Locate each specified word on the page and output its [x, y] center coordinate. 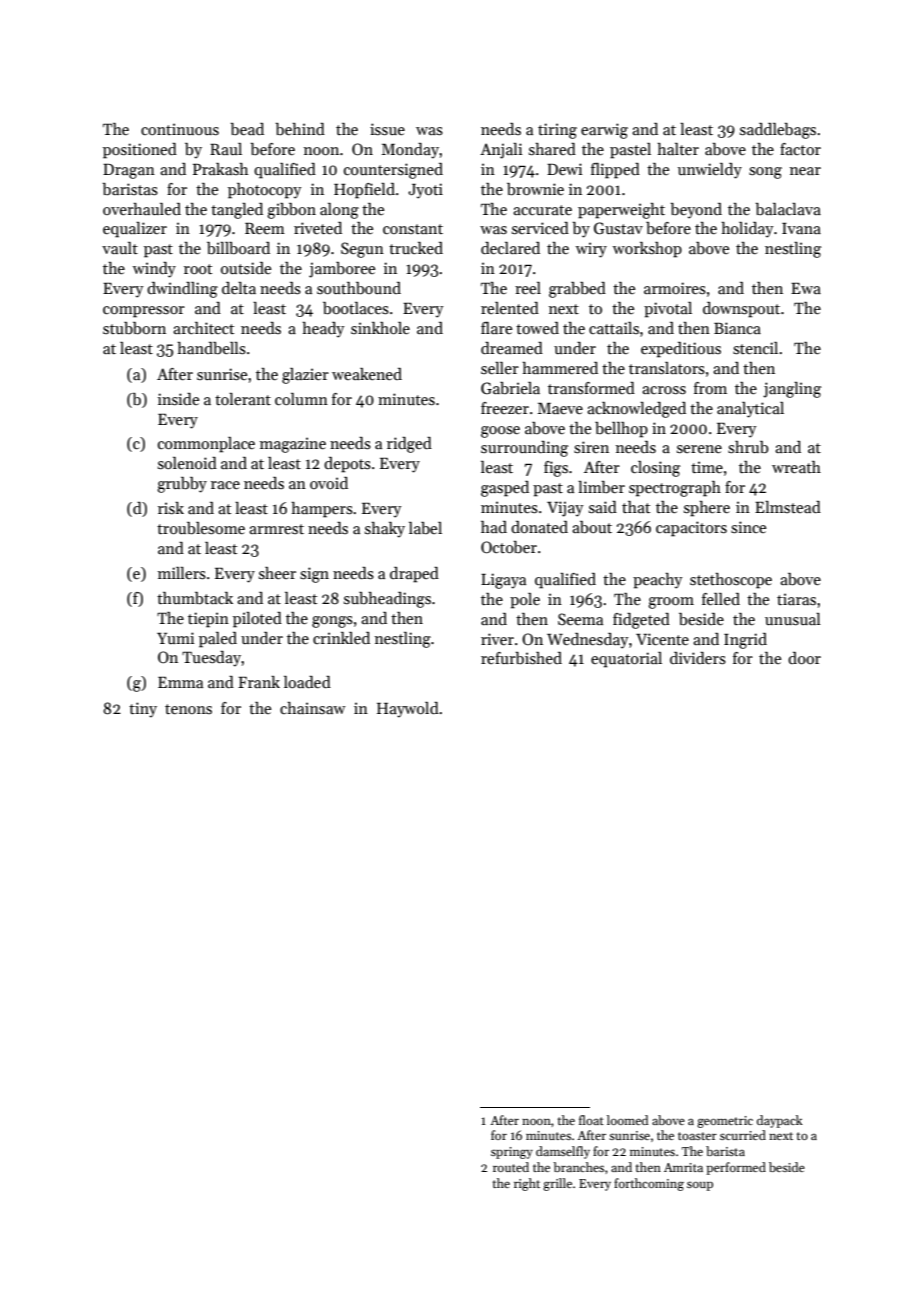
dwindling [182, 290]
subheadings [387, 600]
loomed [627, 1120]
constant [413, 229]
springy [512, 1153]
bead [247, 129]
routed [511, 1167]
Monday [411, 151]
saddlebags [778, 131]
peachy [658, 581]
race [225, 485]
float [591, 1120]
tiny [143, 710]
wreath [796, 467]
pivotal [668, 310]
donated [539, 527]
